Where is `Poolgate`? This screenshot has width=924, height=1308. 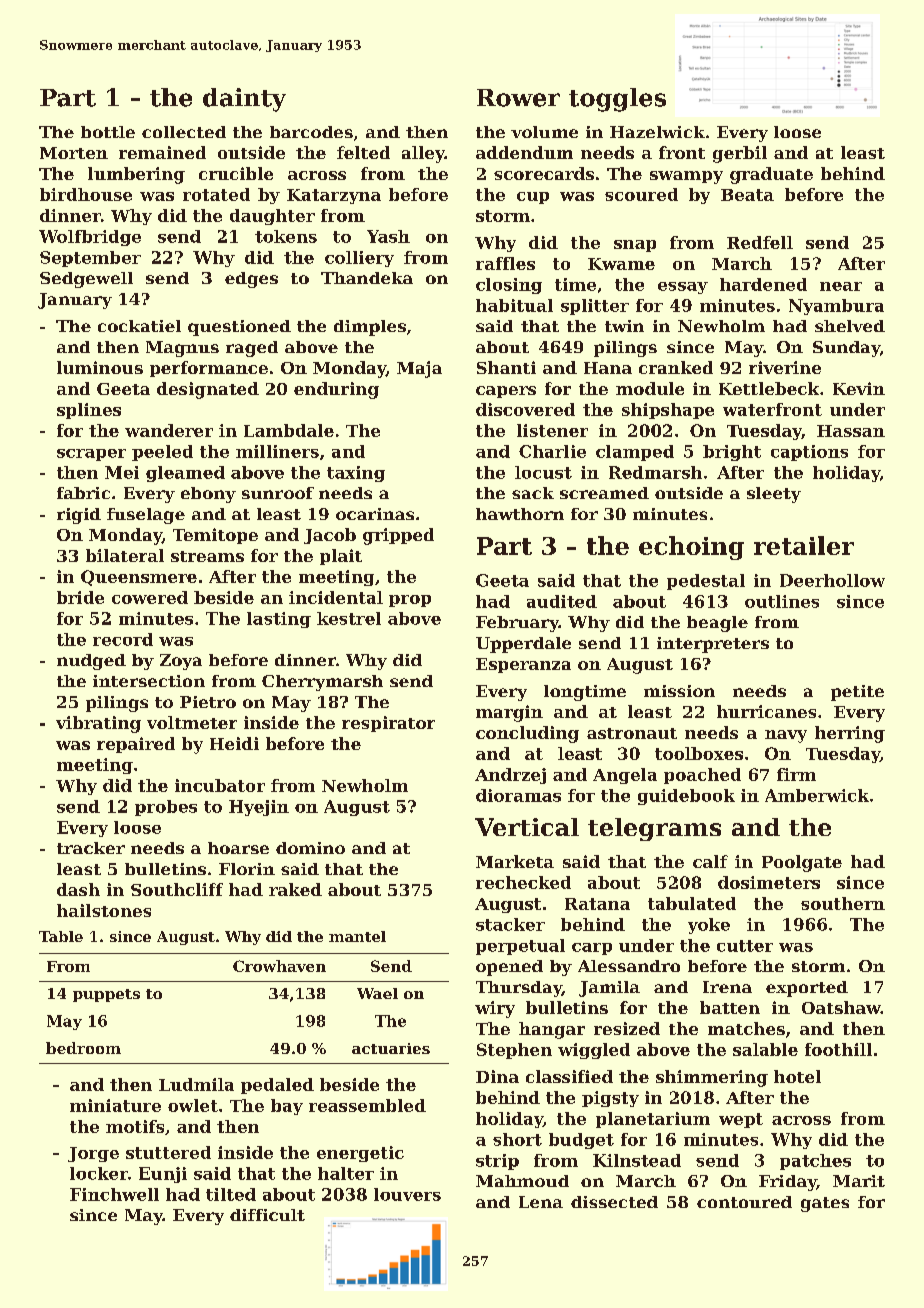
Poolgate is located at coordinates (802, 863).
